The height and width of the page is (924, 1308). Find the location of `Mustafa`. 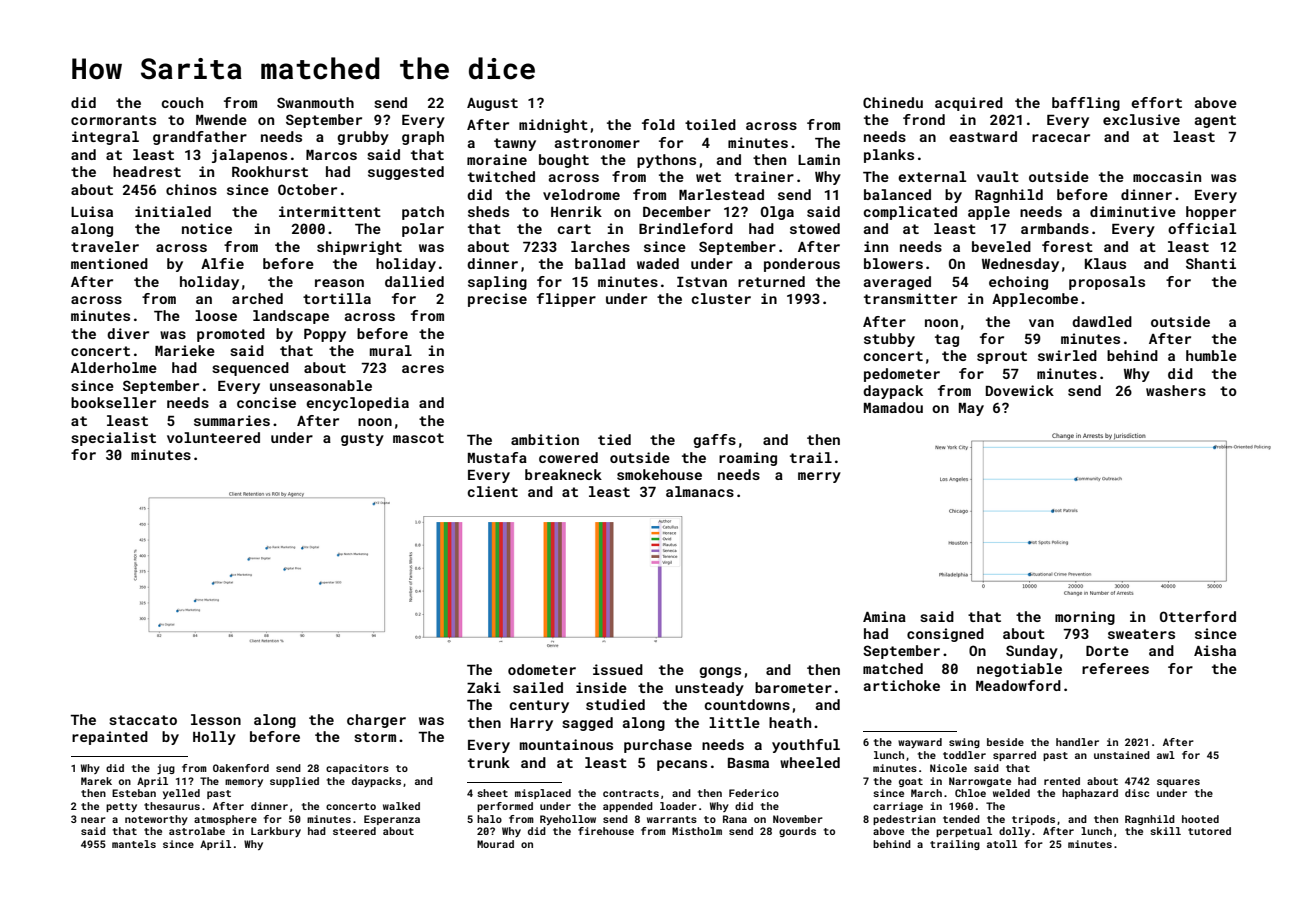

Mustafa is located at coordinates (497, 457).
